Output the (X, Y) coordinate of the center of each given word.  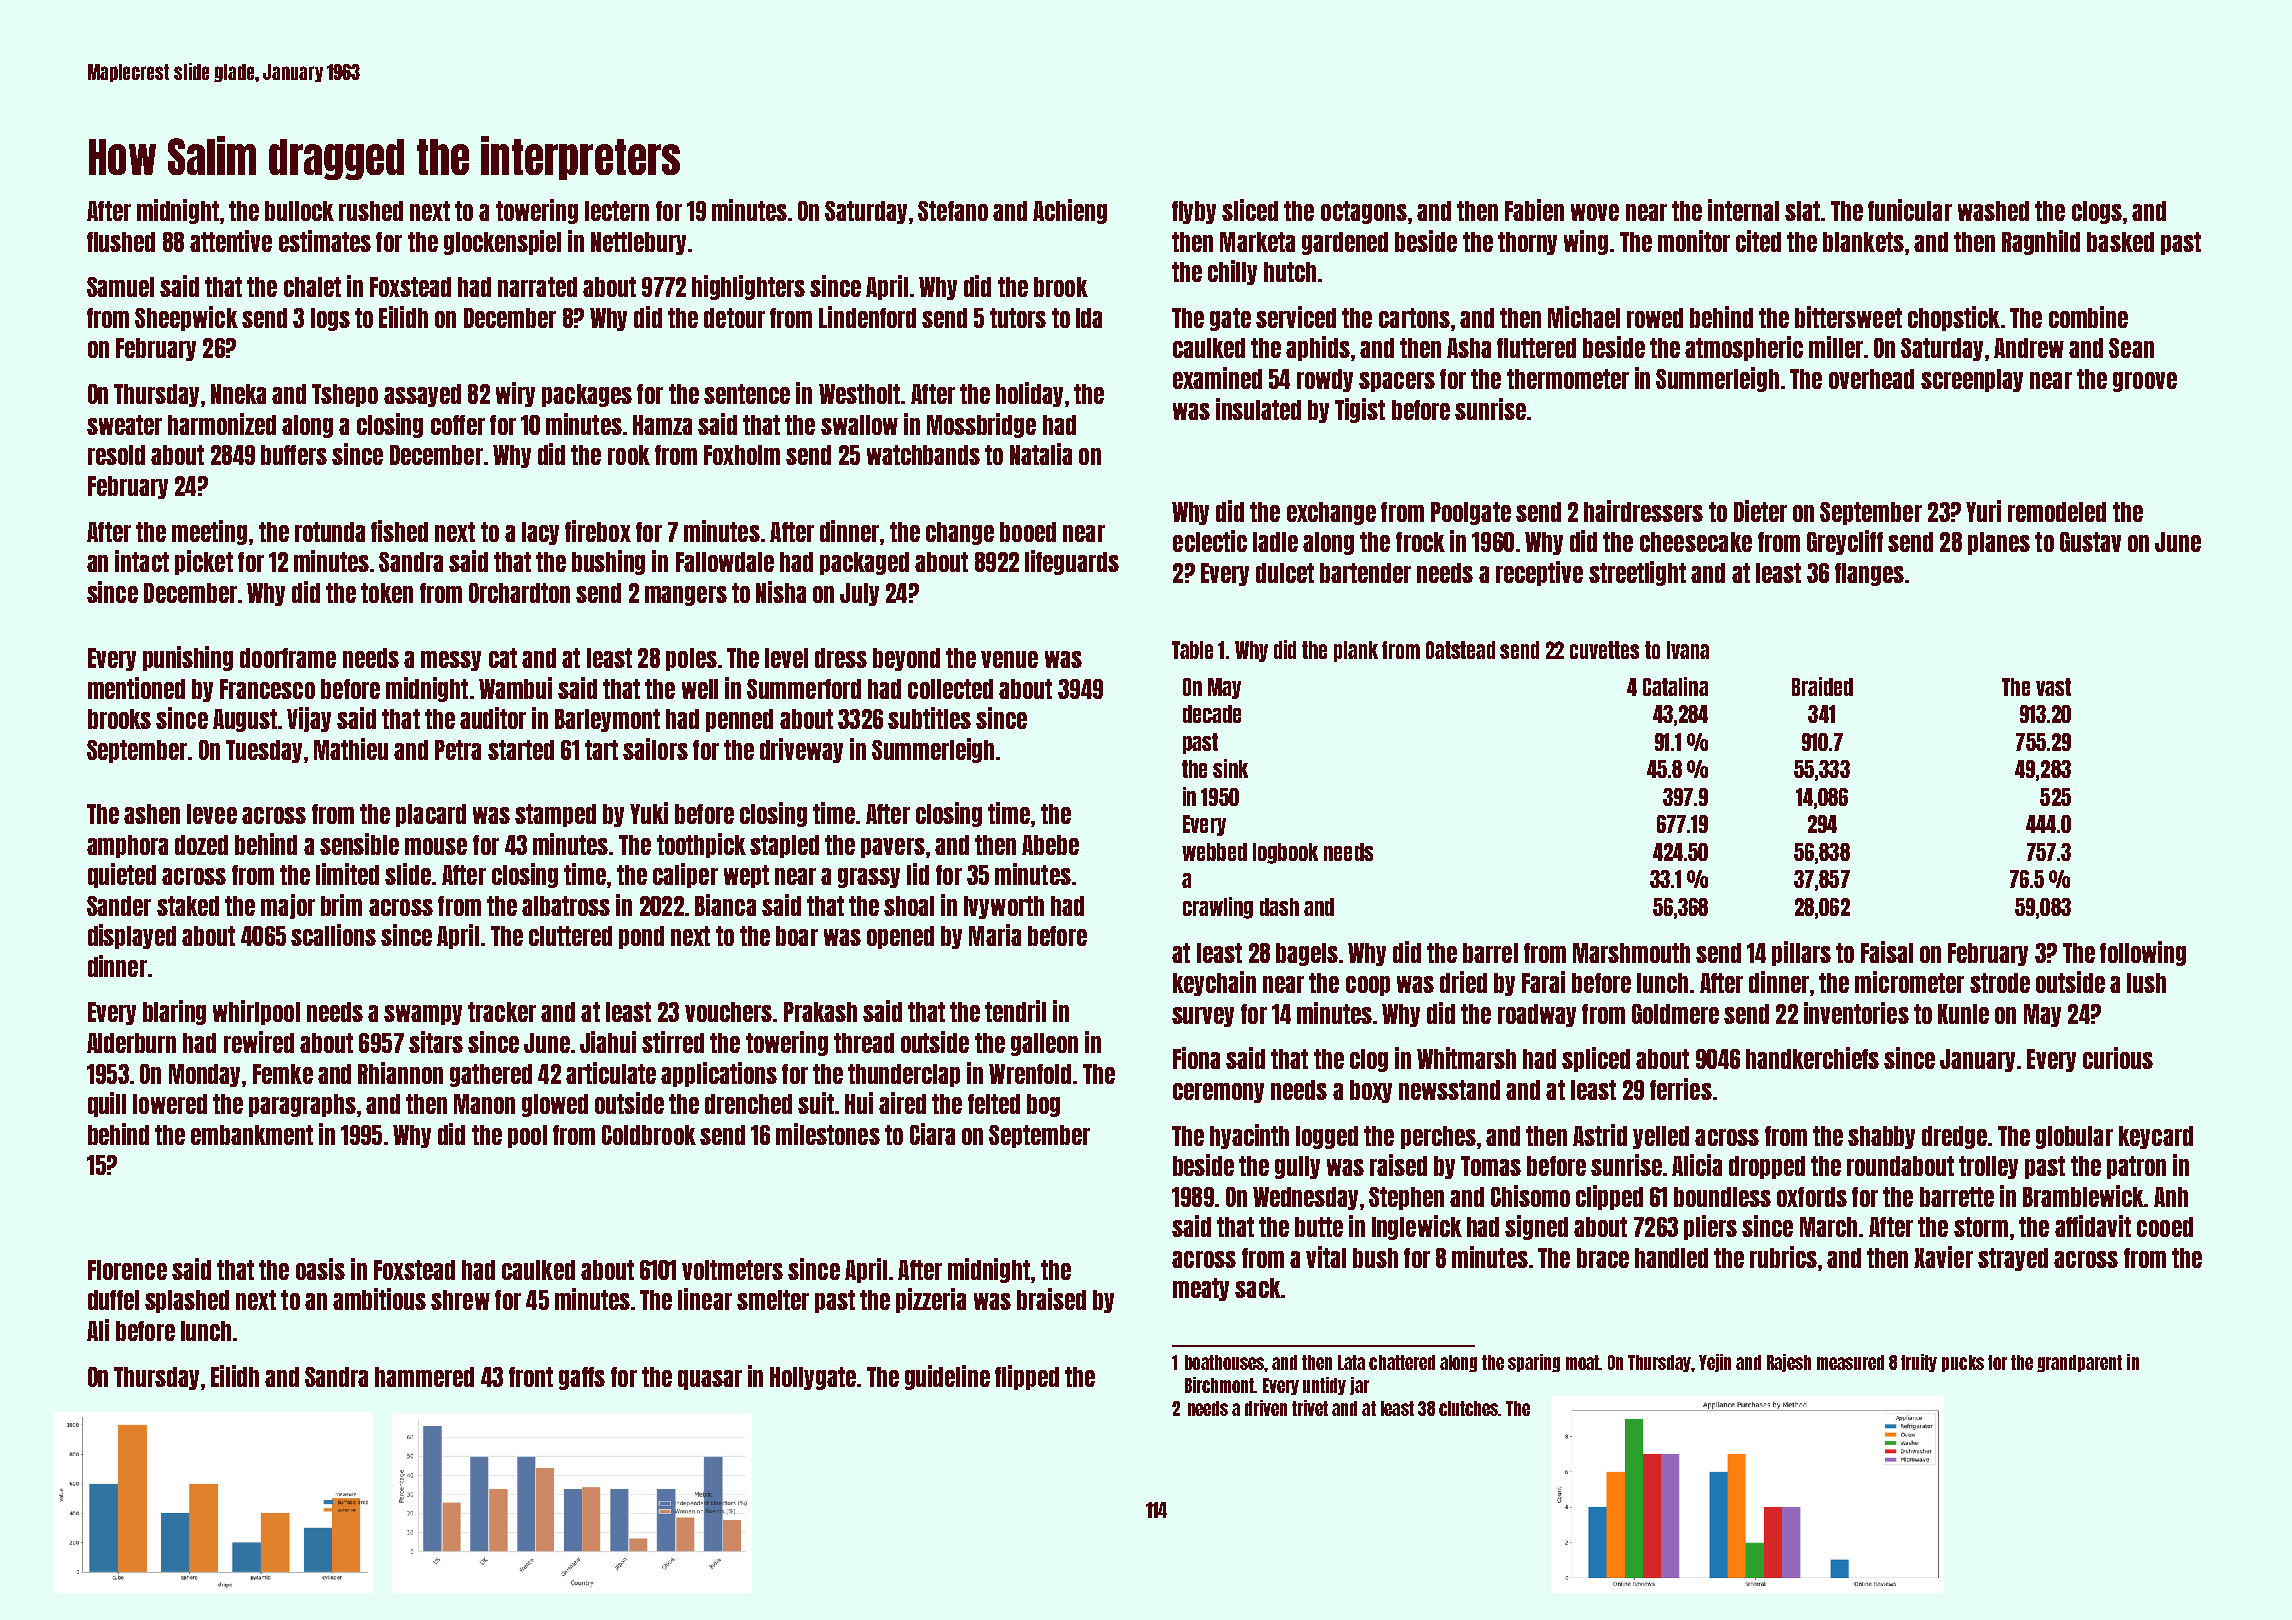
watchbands (923, 455)
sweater (124, 425)
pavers (893, 848)
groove (2145, 382)
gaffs (582, 1378)
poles (691, 659)
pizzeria (931, 1300)
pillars (1801, 953)
